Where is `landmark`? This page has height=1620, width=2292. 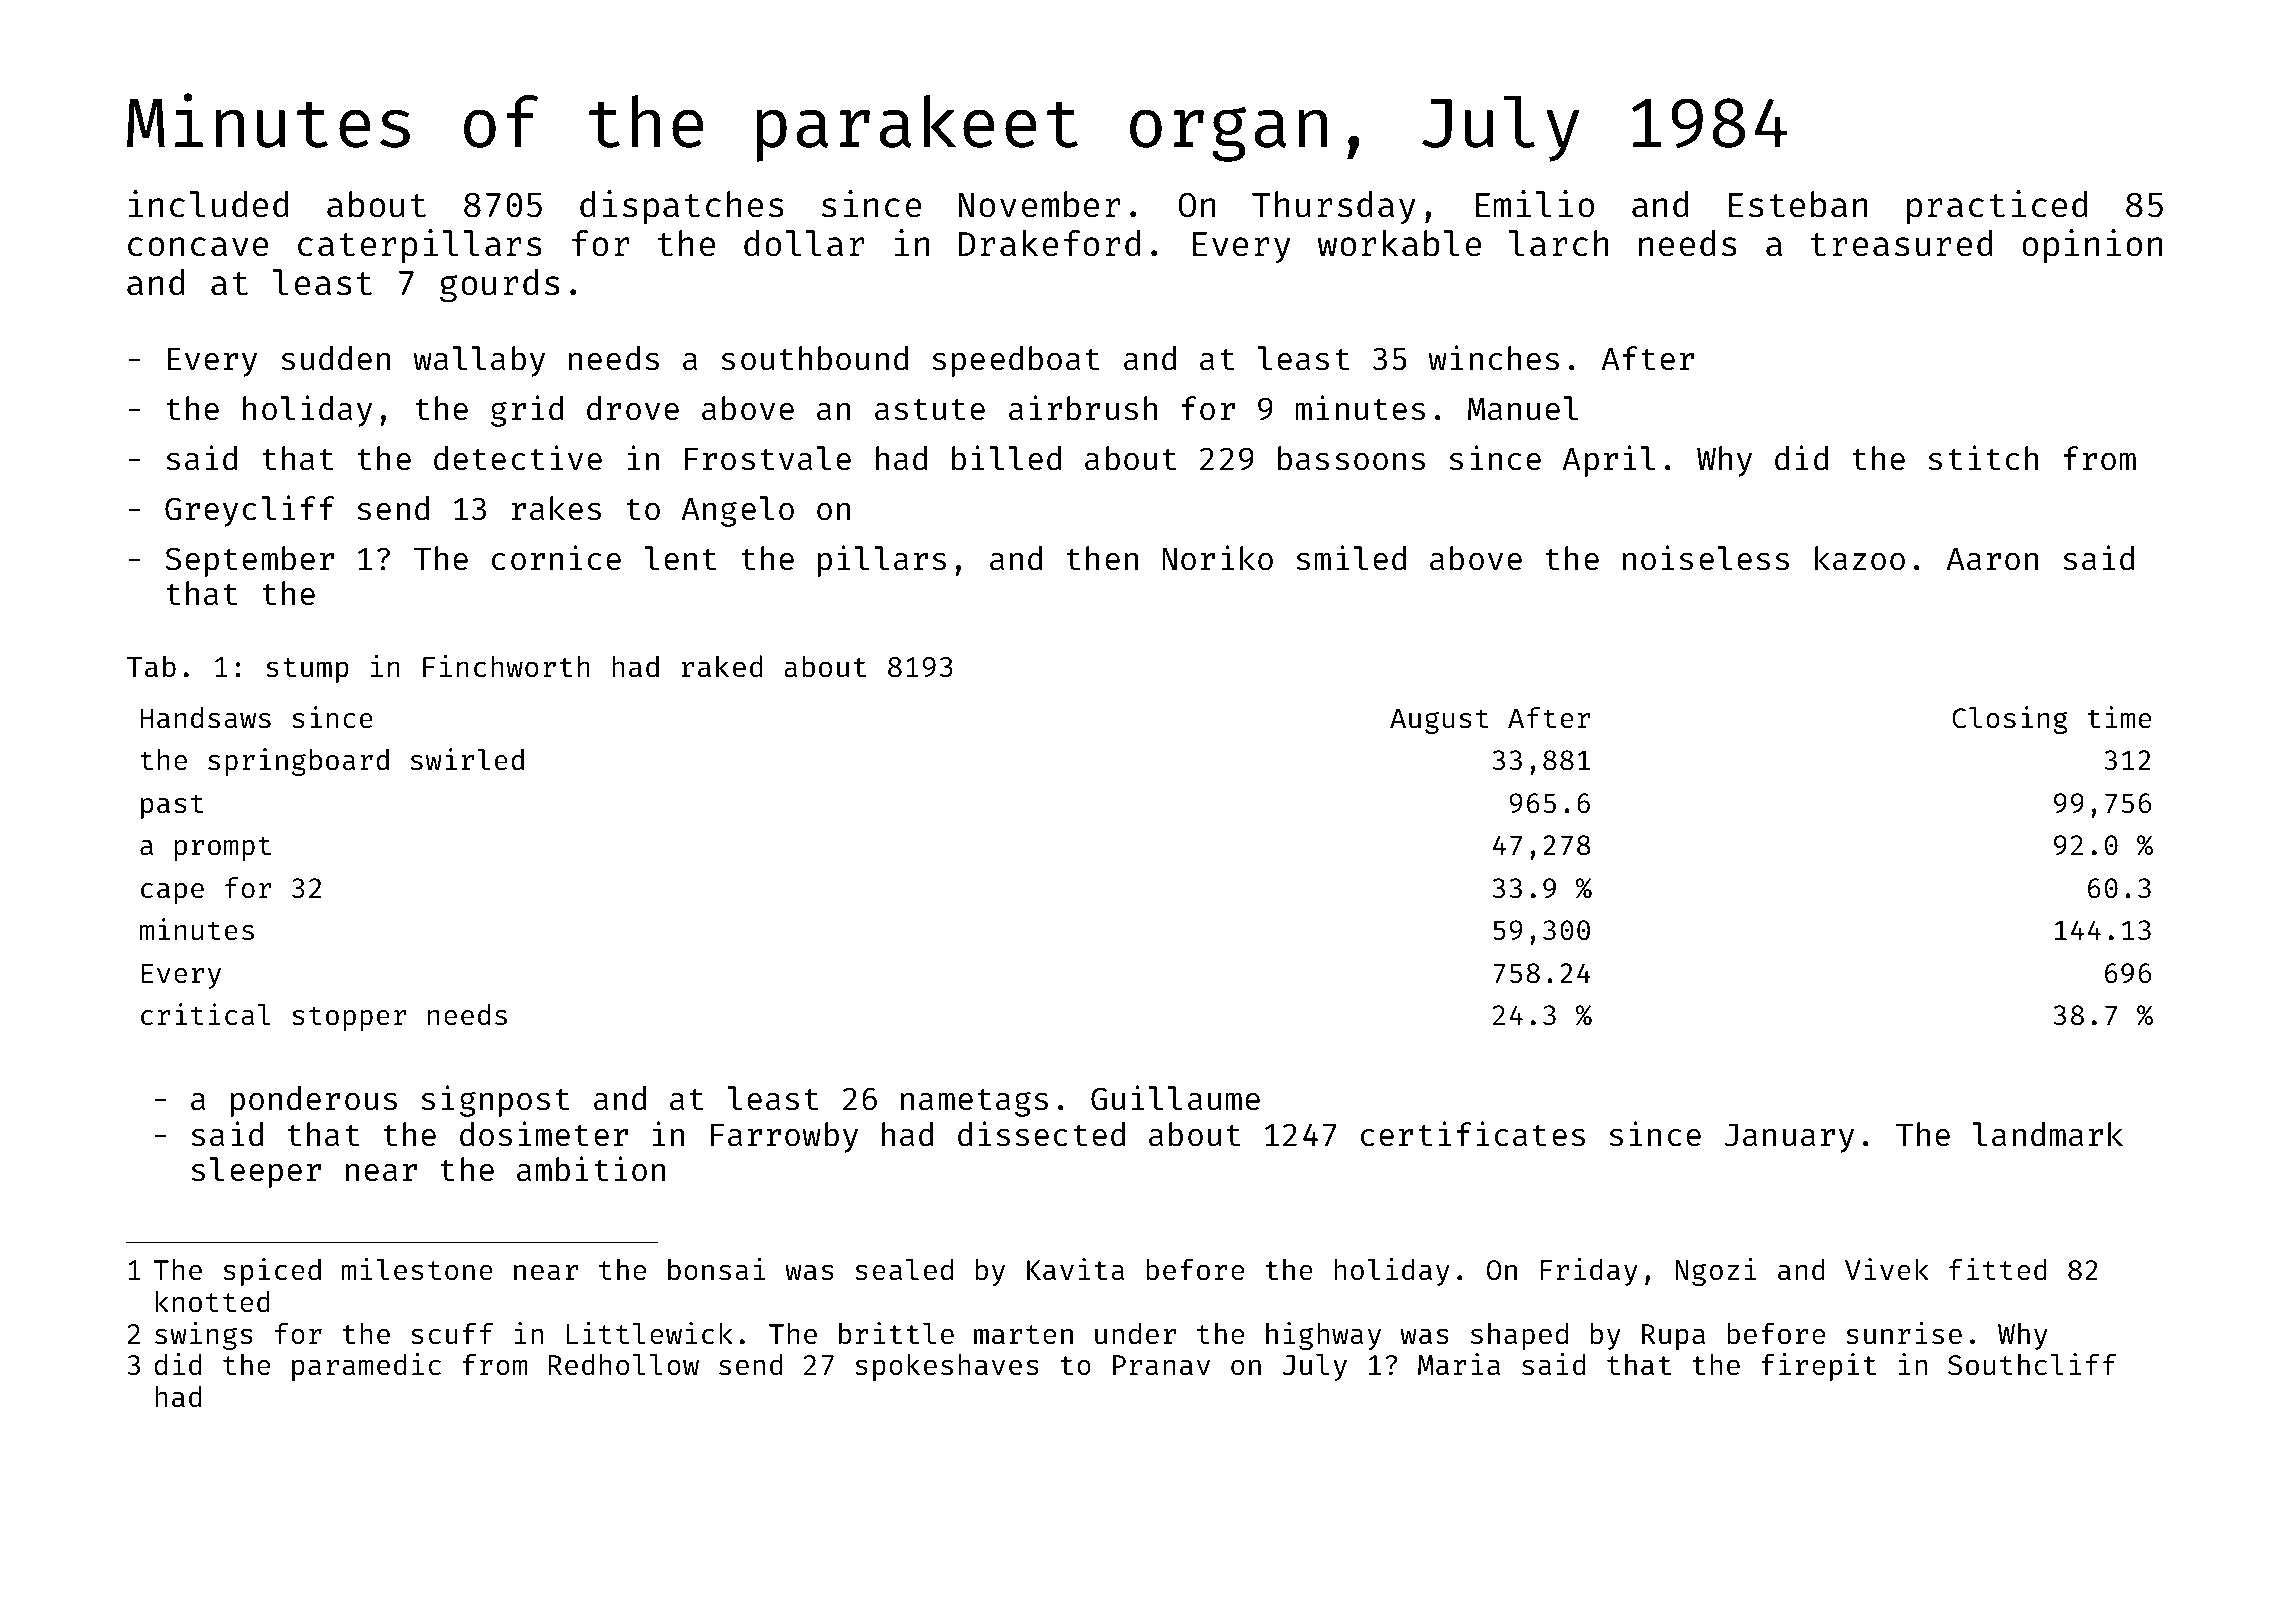 landmark is located at coordinates (2048, 1134).
